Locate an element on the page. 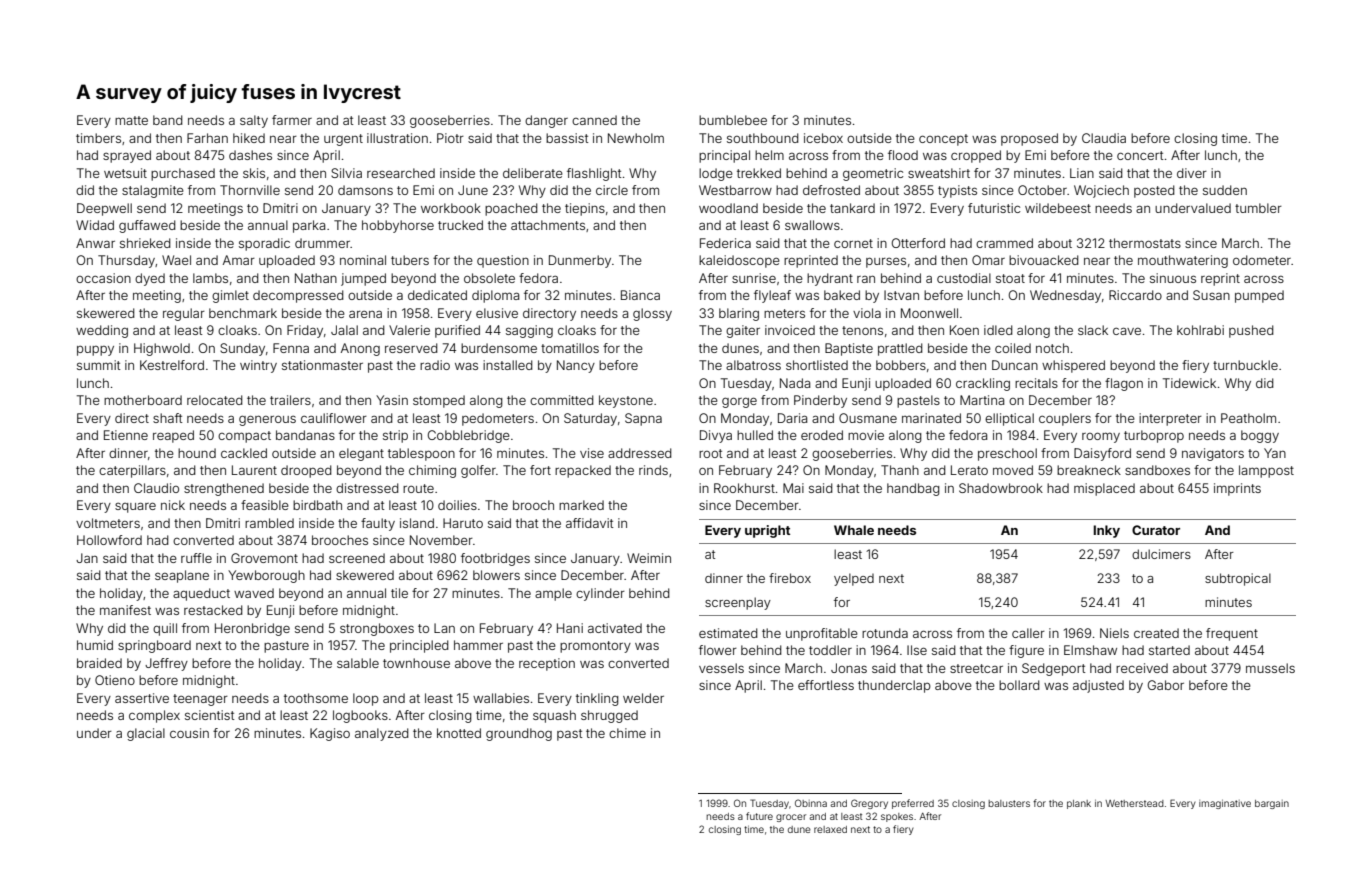 Image resolution: width=1372 pixels, height=887 pixels. Obinna is located at coordinates (811, 803).
